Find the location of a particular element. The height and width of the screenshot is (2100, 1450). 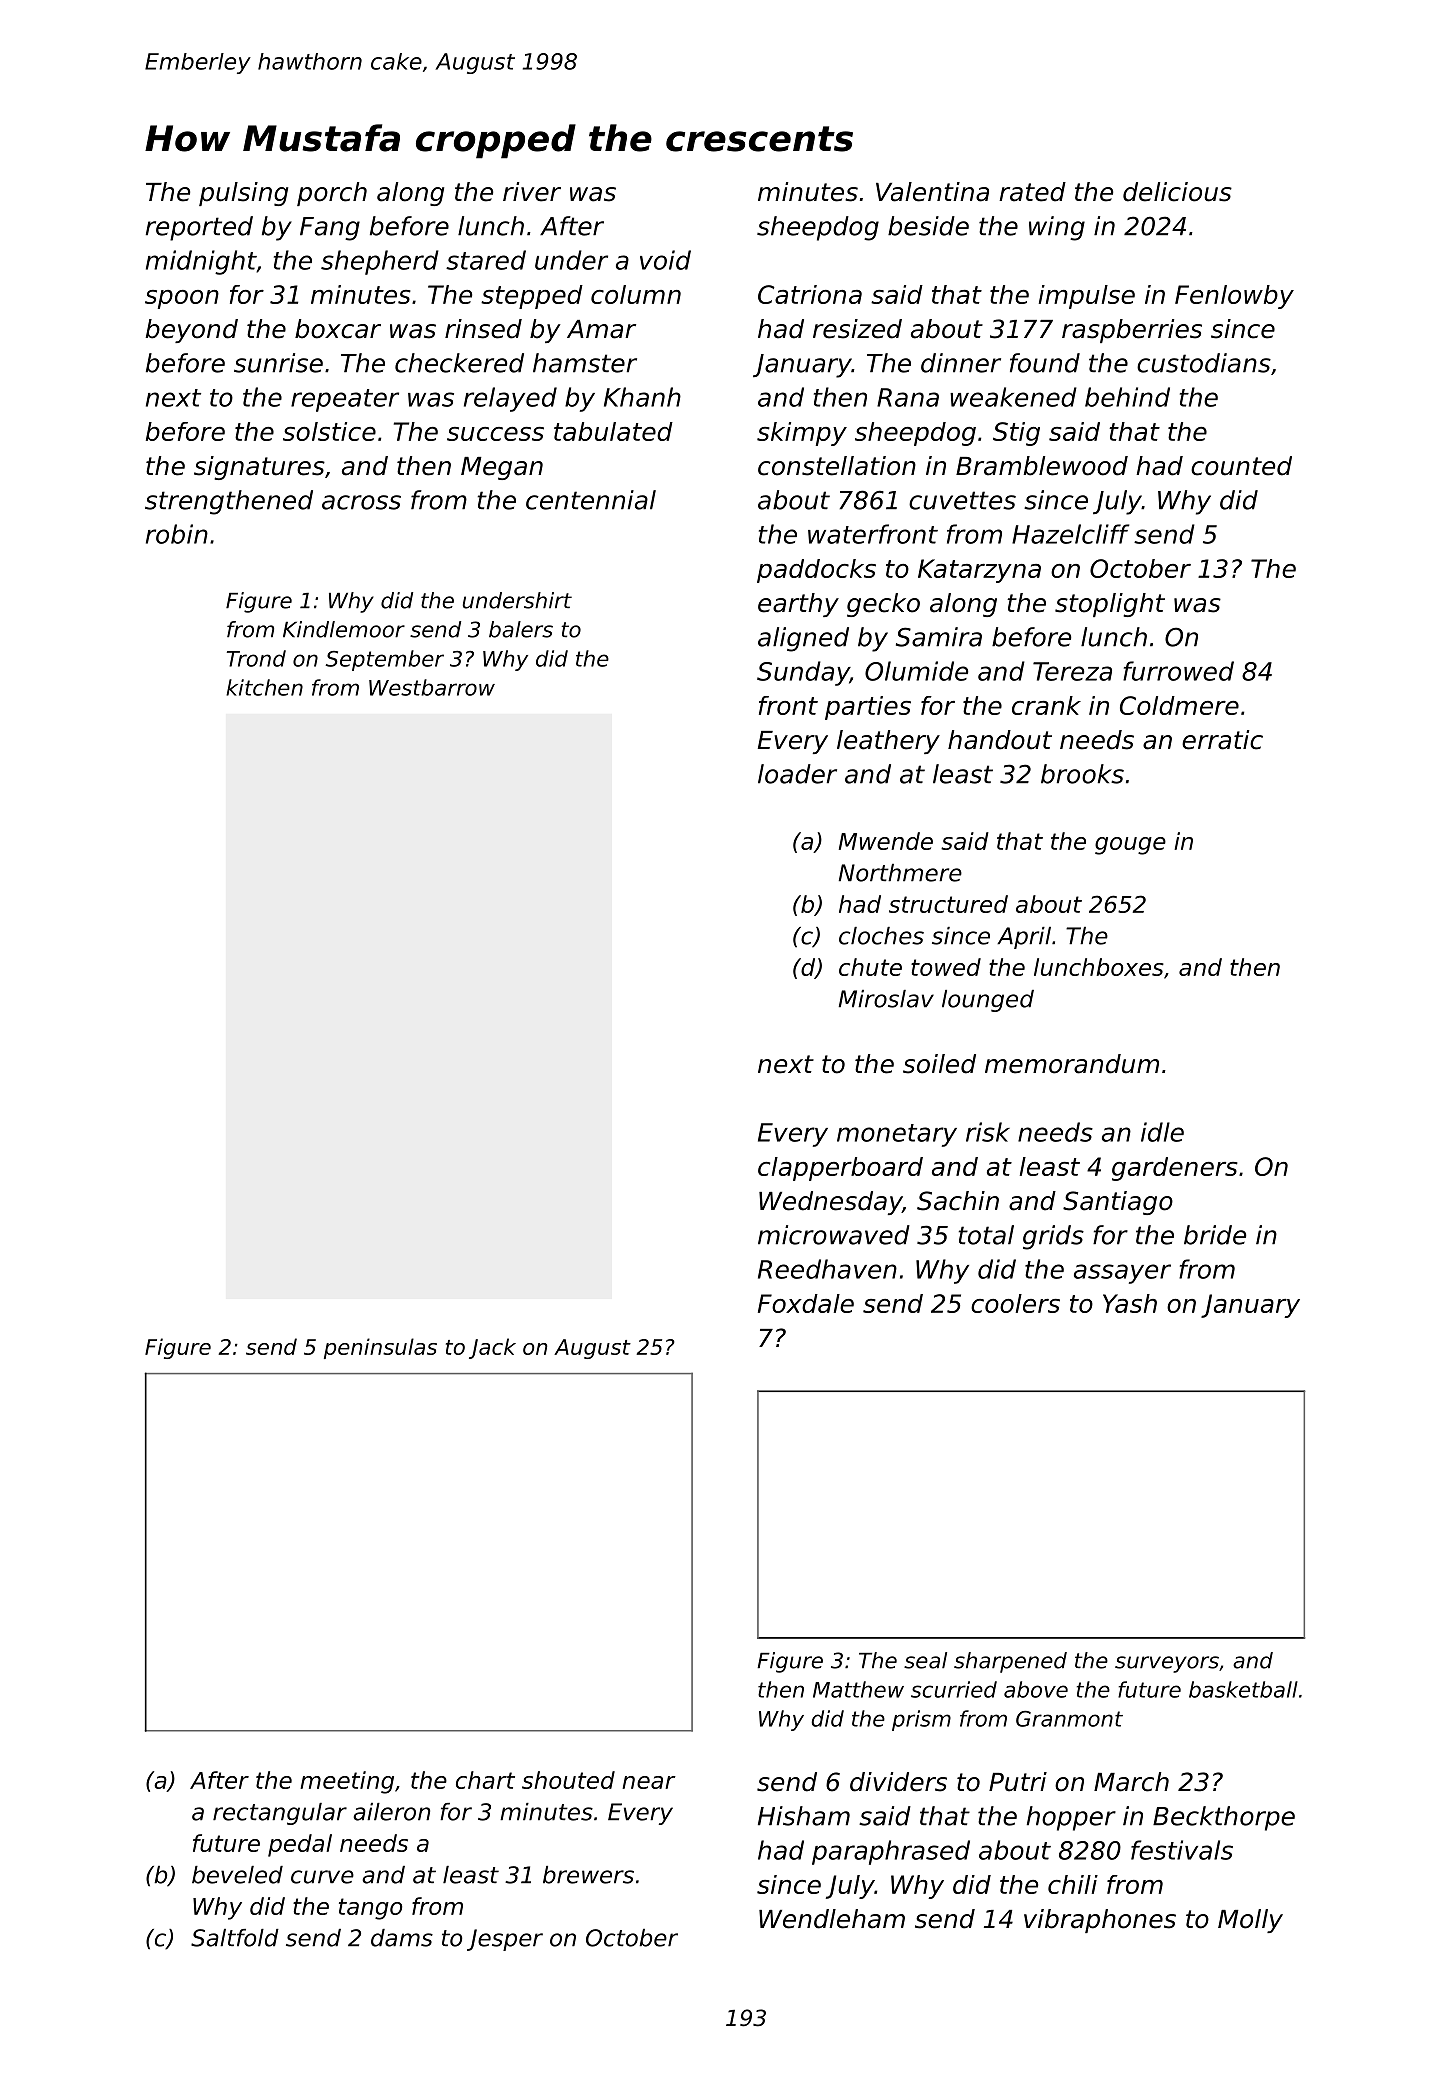

porch is located at coordinates (332, 194).
